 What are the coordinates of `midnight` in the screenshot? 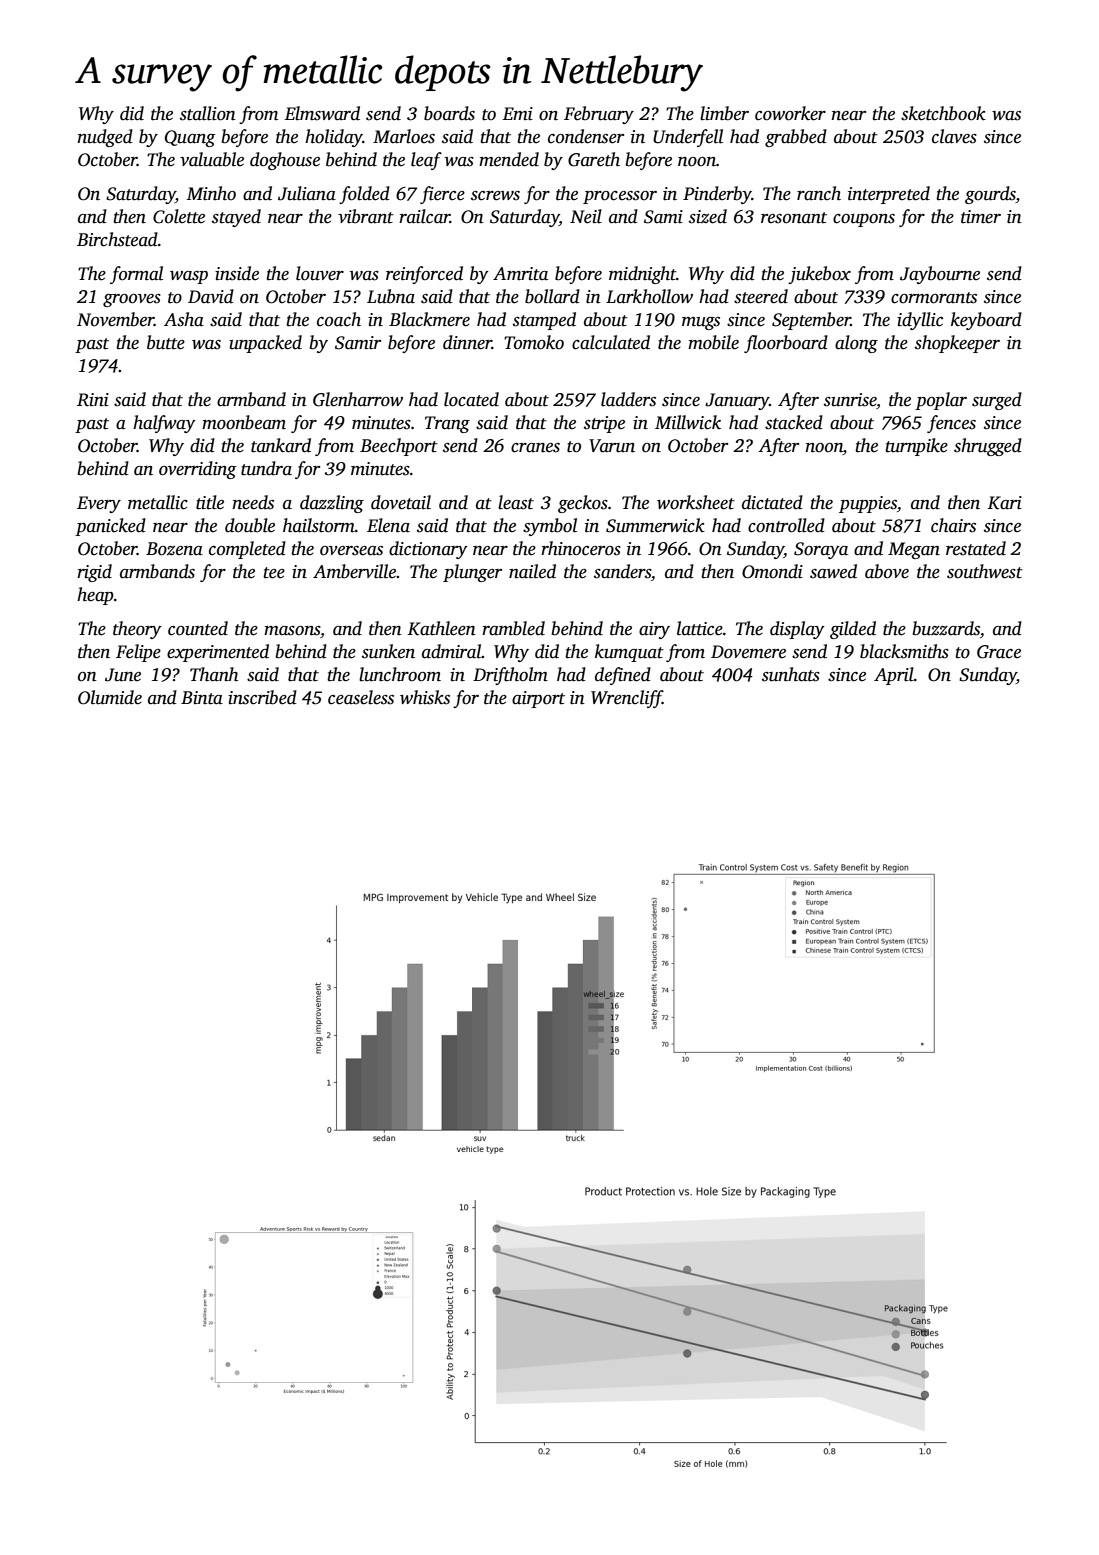 It's located at (642, 275).
